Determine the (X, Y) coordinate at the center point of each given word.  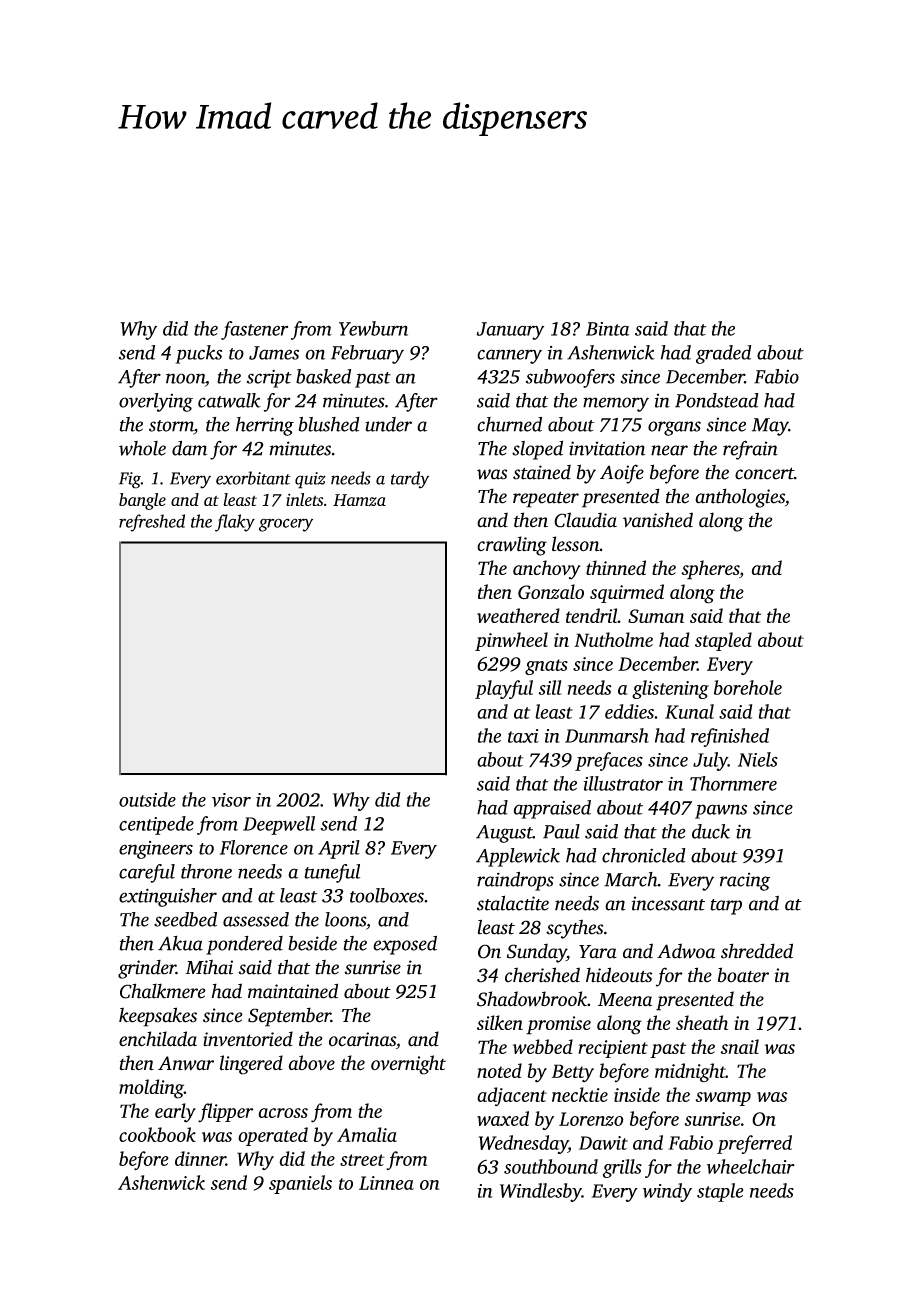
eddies (629, 711)
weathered (518, 615)
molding (151, 1089)
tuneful (332, 873)
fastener (254, 330)
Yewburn (373, 328)
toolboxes (387, 895)
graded (724, 354)
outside (147, 799)
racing (745, 882)
